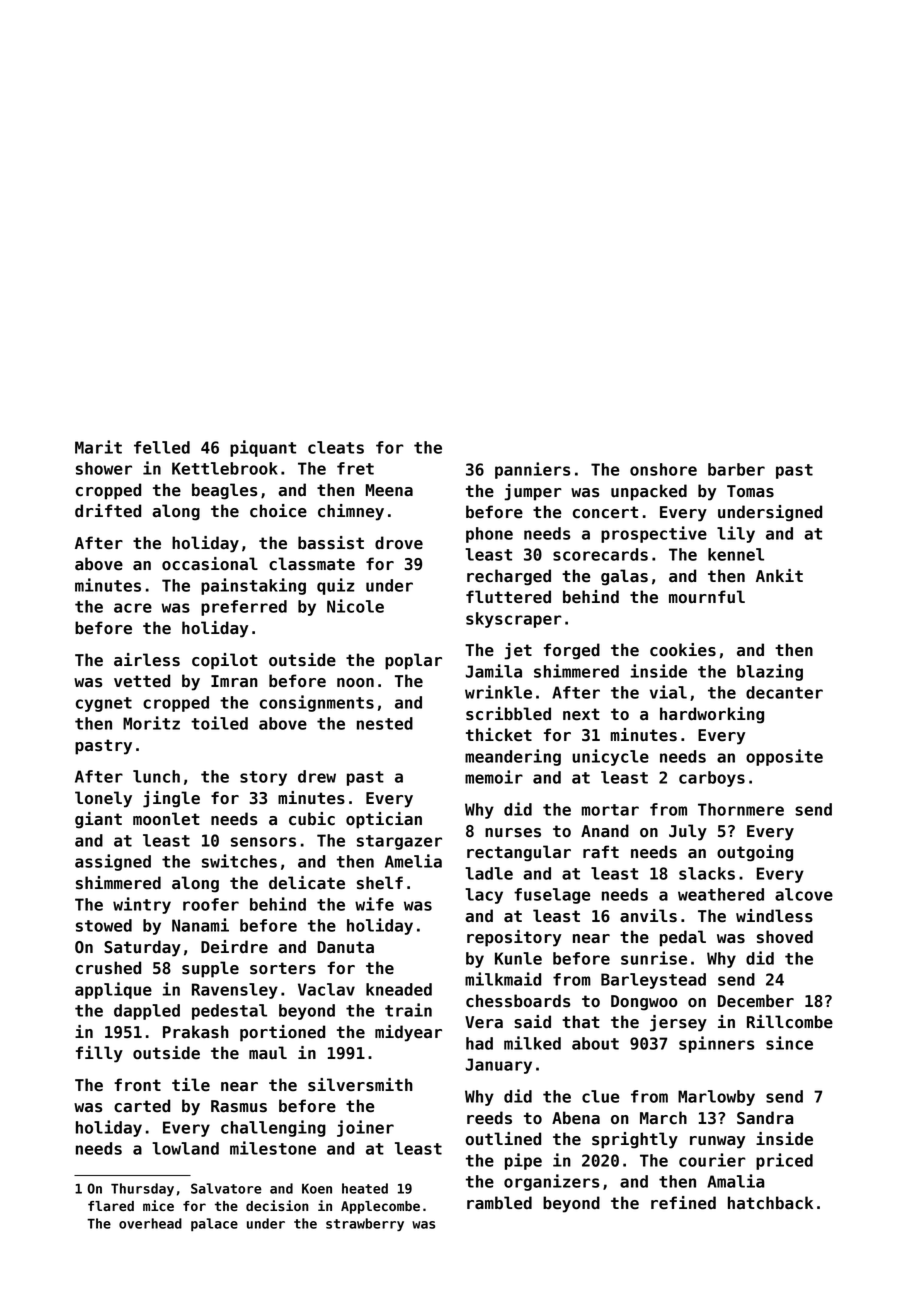 The image size is (908, 1316). What do you see at coordinates (345, 947) in the image?
I see `Danuta` at bounding box center [345, 947].
